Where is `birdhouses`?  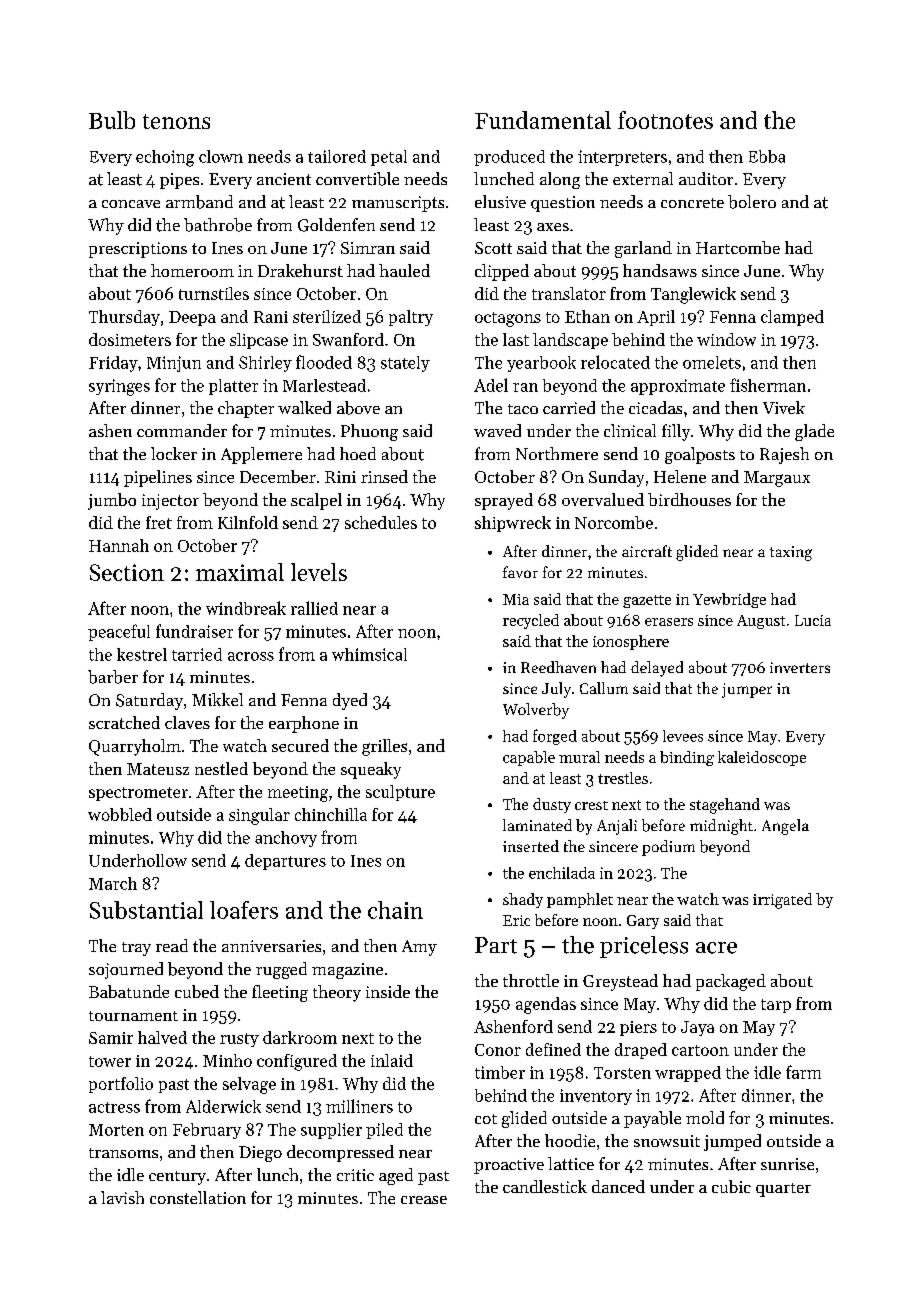
birdhouses is located at coordinates (689, 499).
